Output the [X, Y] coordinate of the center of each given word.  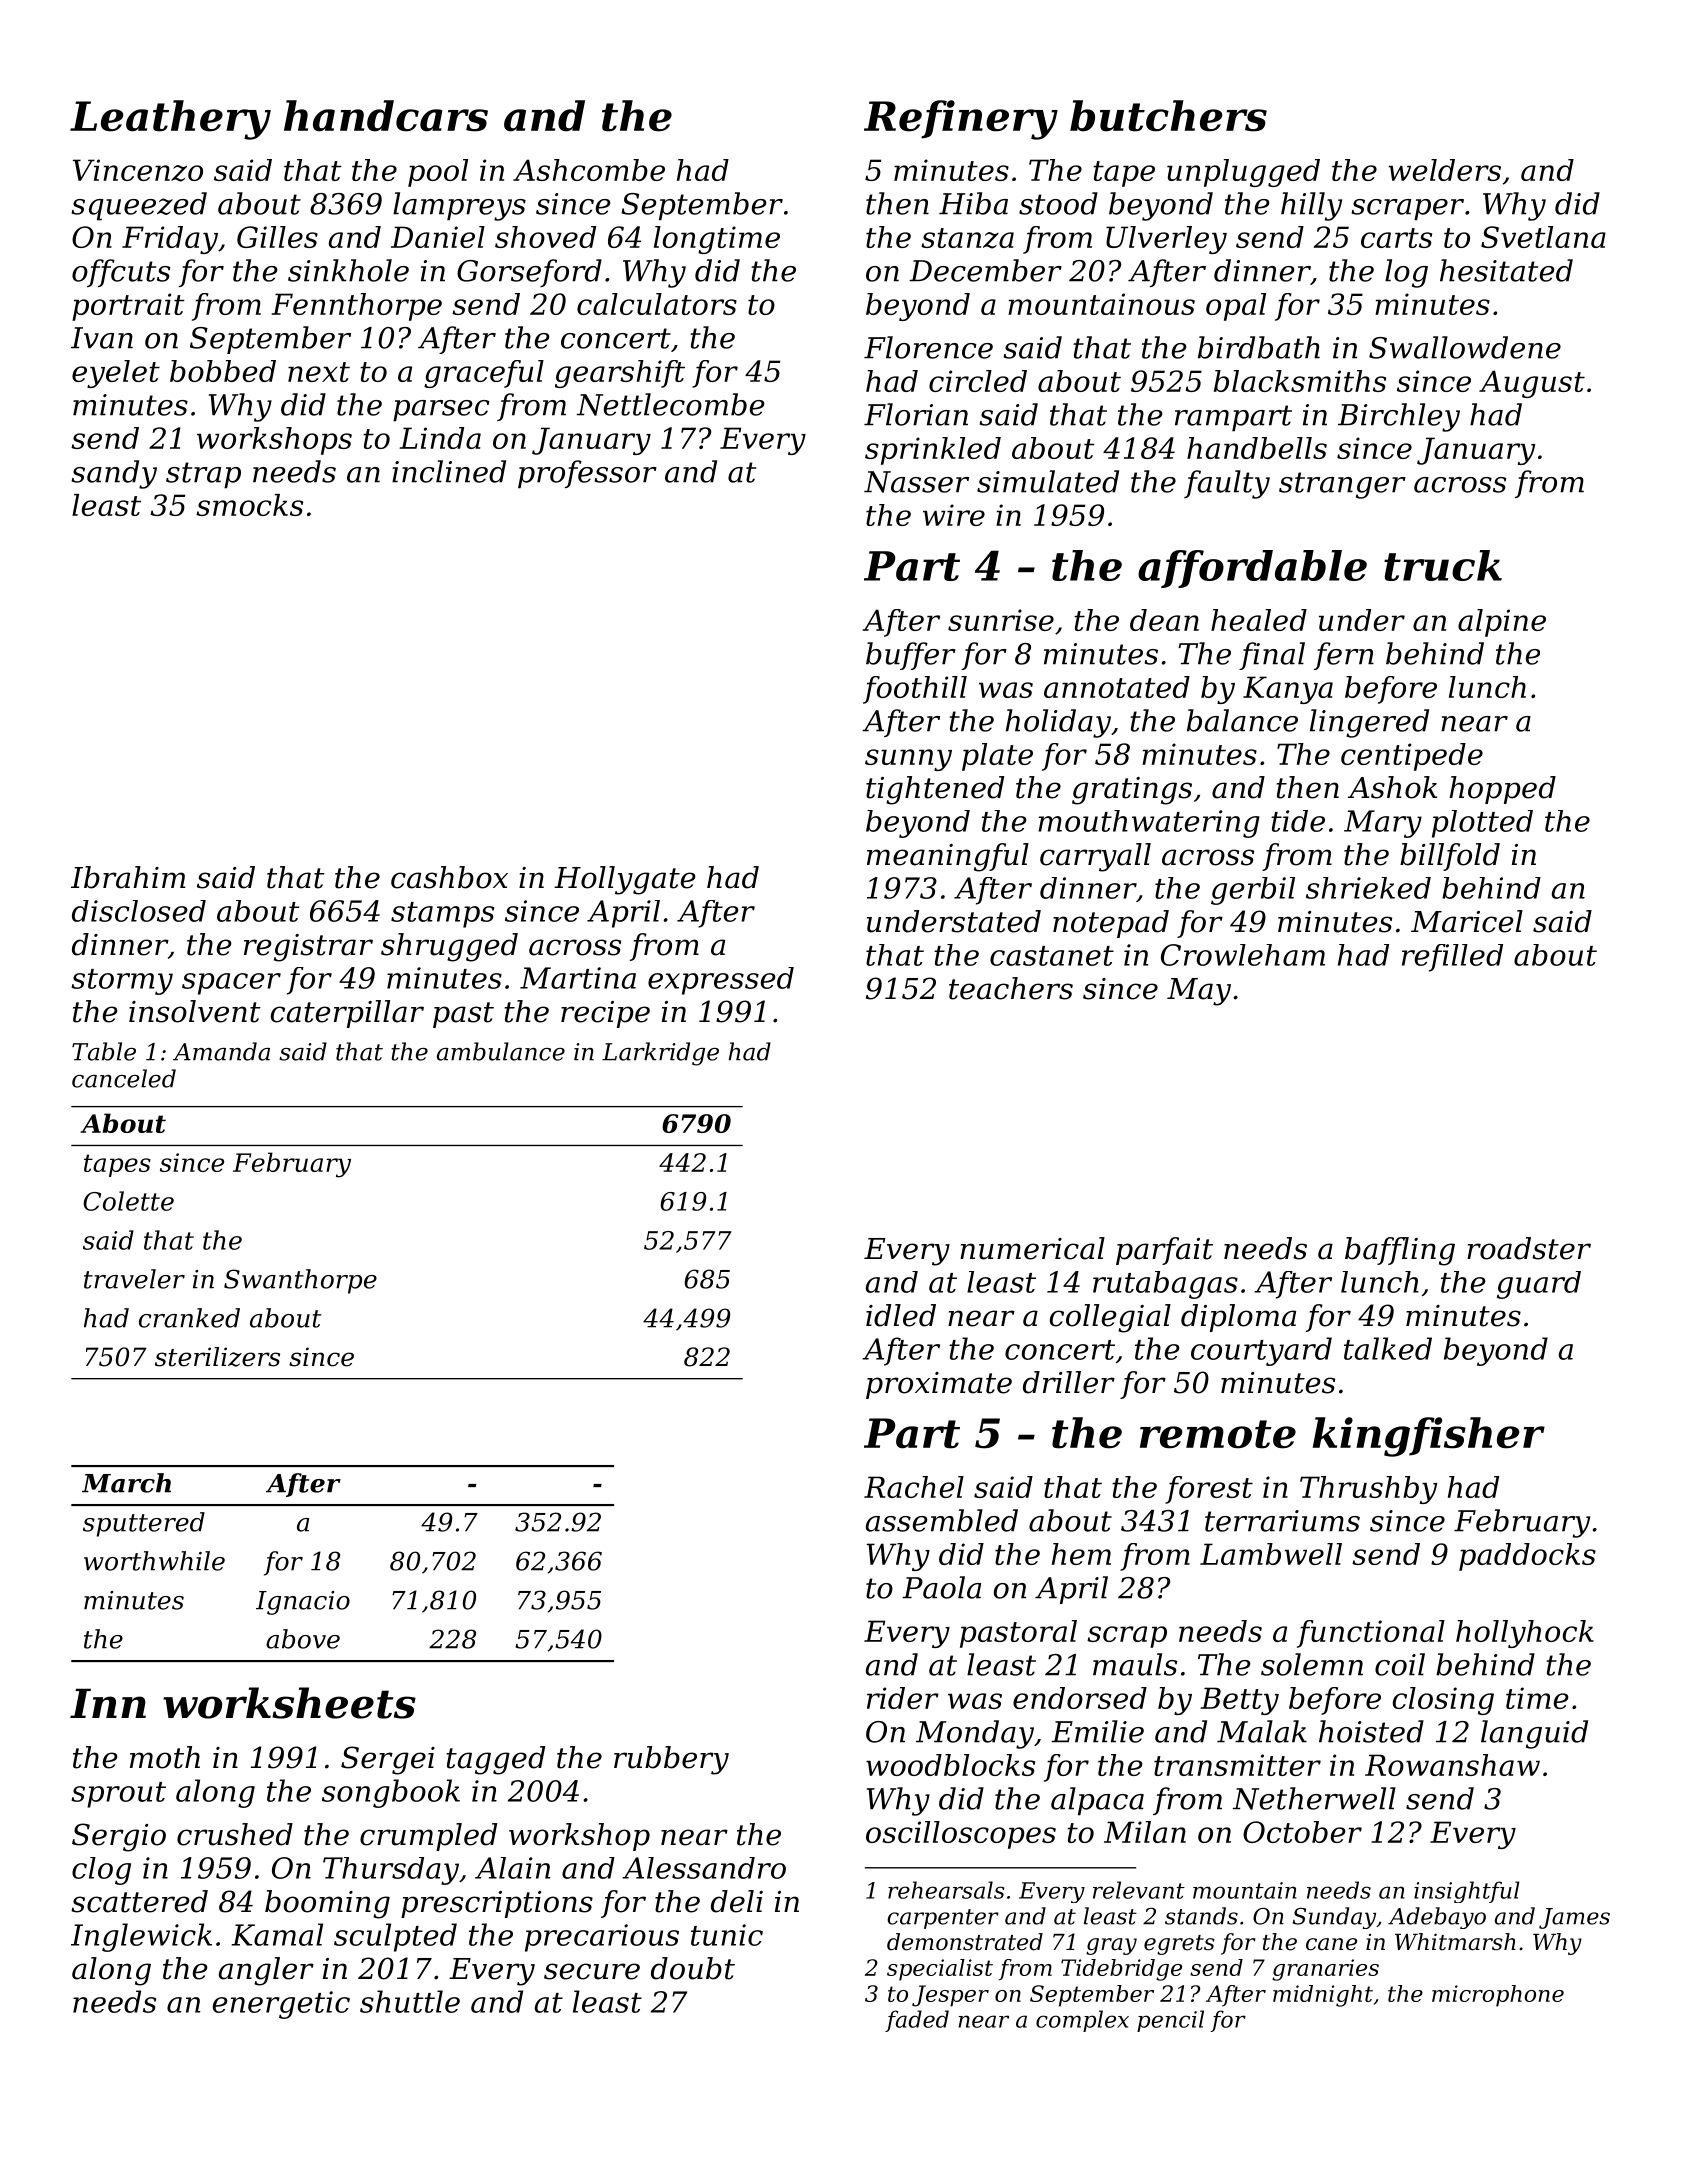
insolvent [195, 1011]
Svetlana [1543, 237]
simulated [1048, 481]
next [319, 372]
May [1199, 992]
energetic [281, 2005]
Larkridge [660, 1054]
